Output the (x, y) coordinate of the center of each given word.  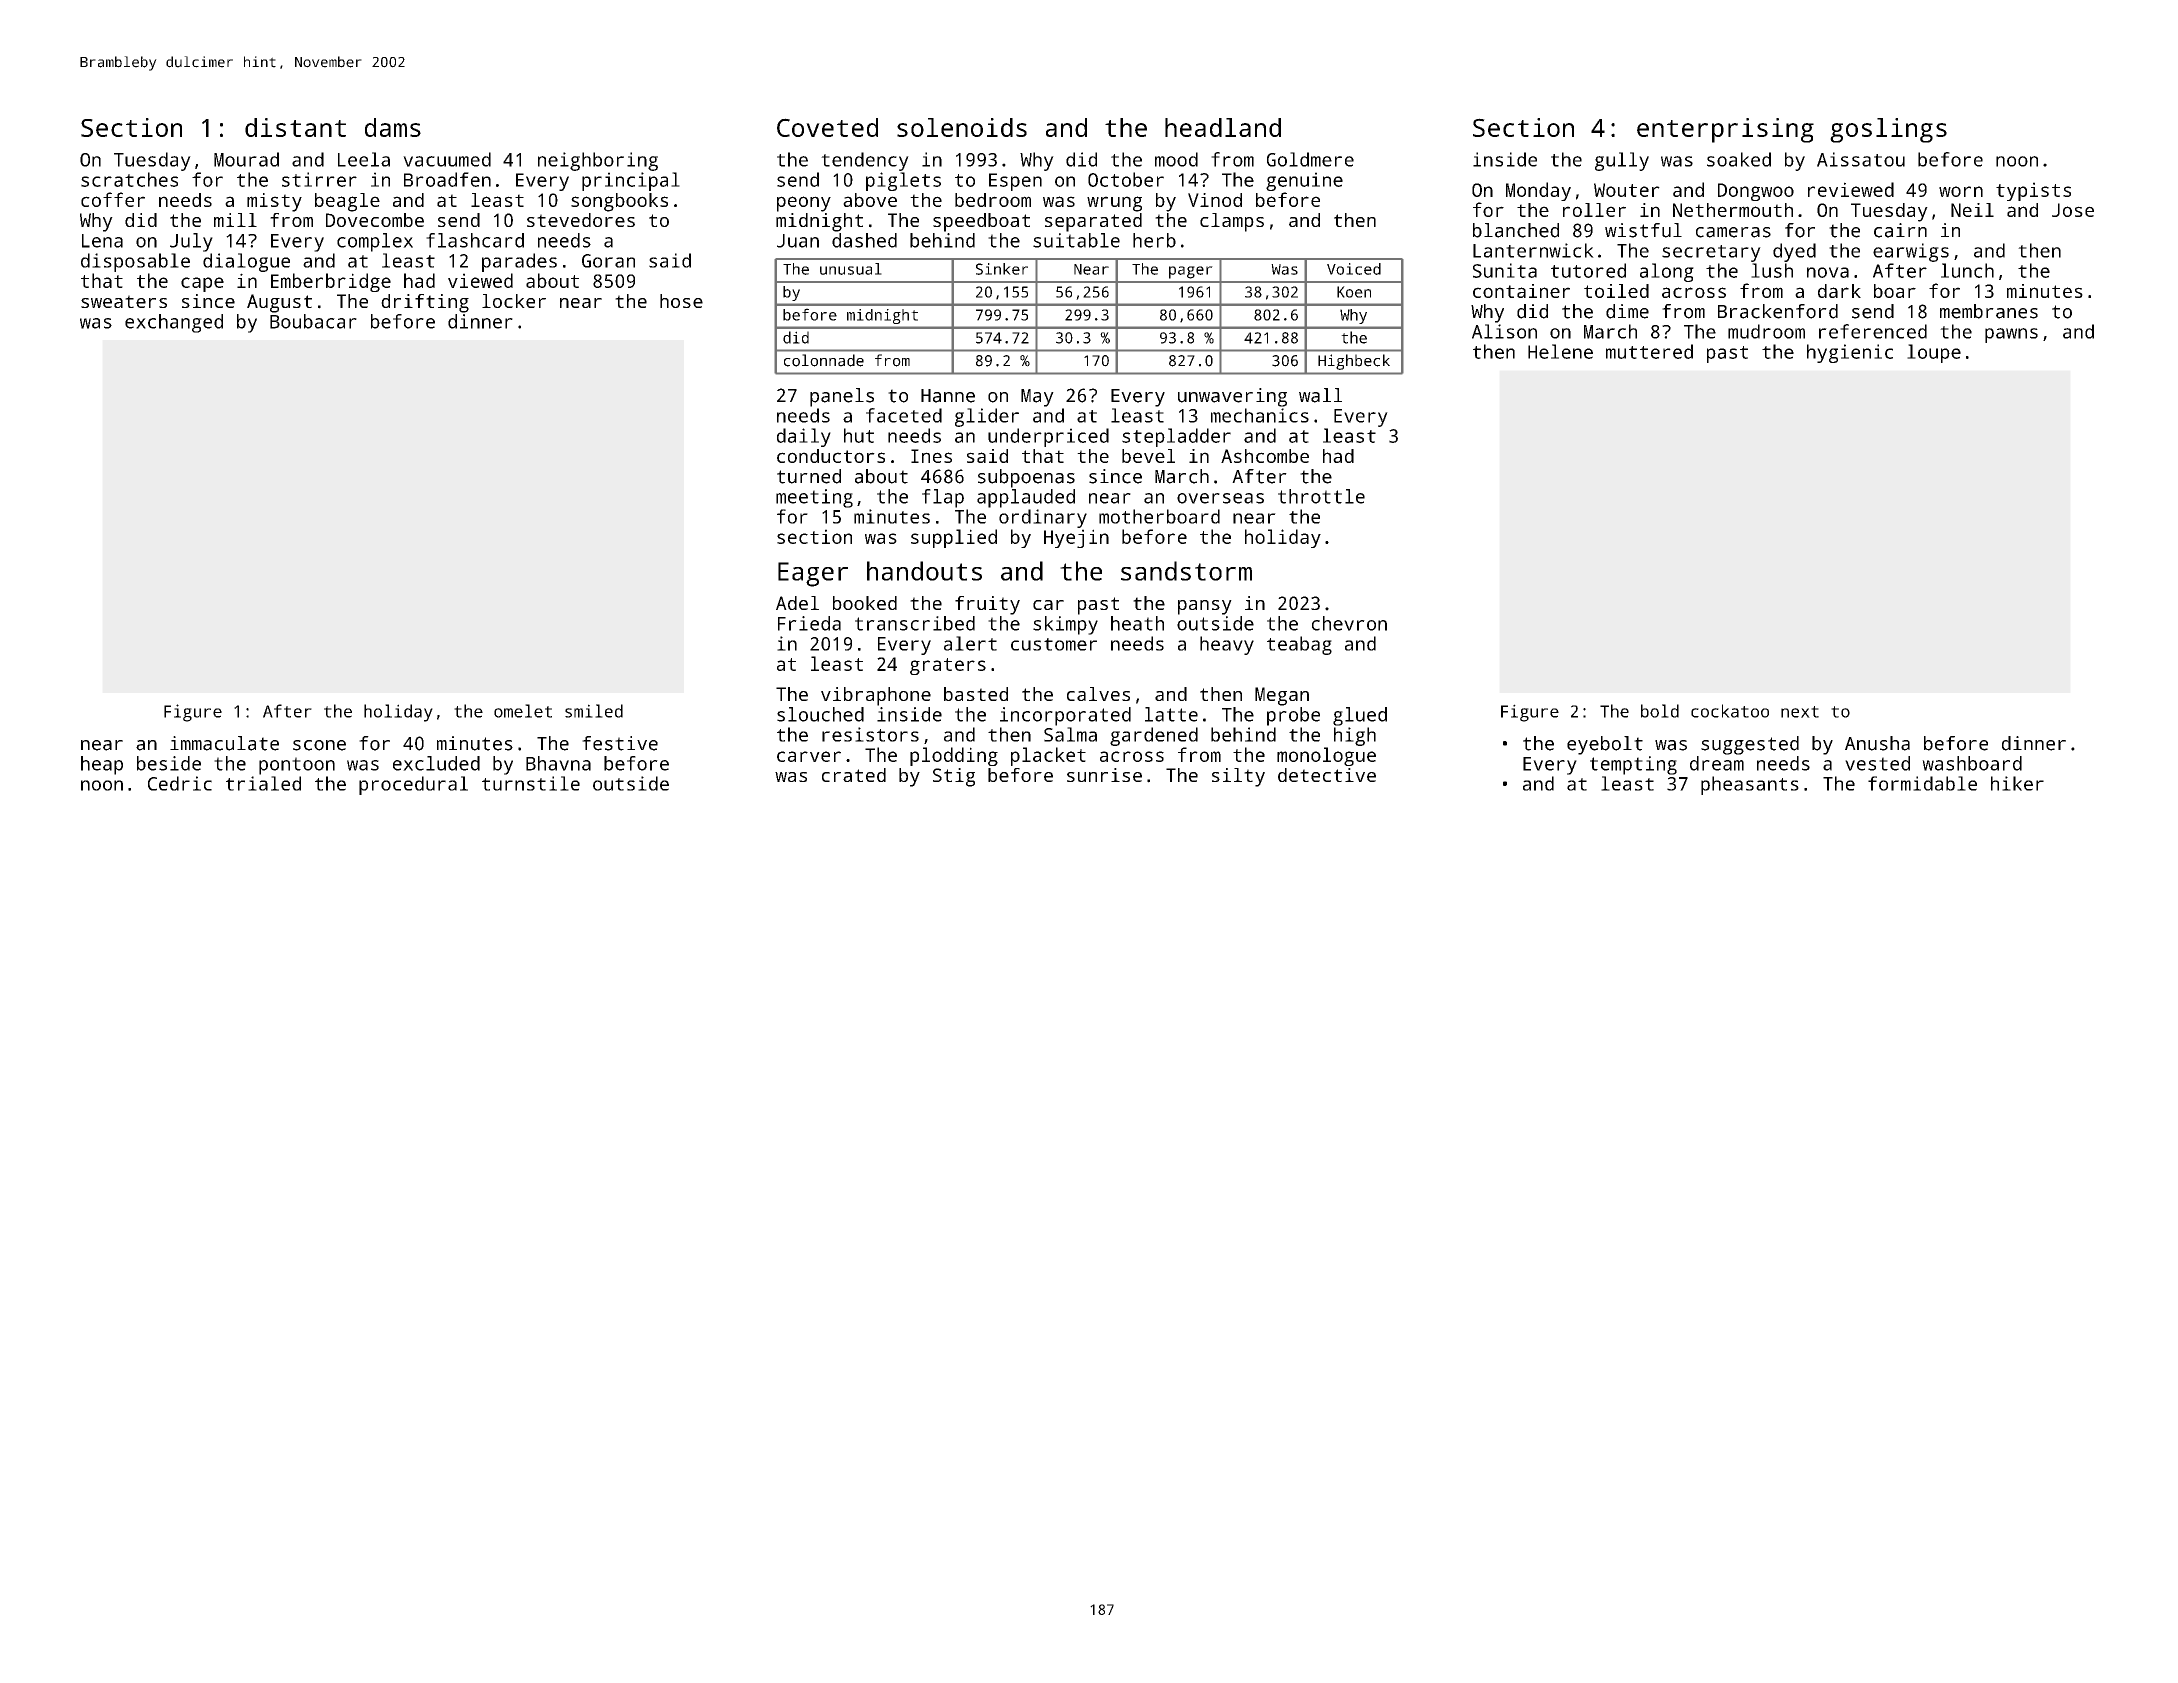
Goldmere (1310, 159)
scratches (129, 179)
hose (681, 301)
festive (620, 743)
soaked (1739, 159)
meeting (814, 498)
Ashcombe (1265, 456)
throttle (1321, 496)
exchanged (174, 323)
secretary (1711, 253)
